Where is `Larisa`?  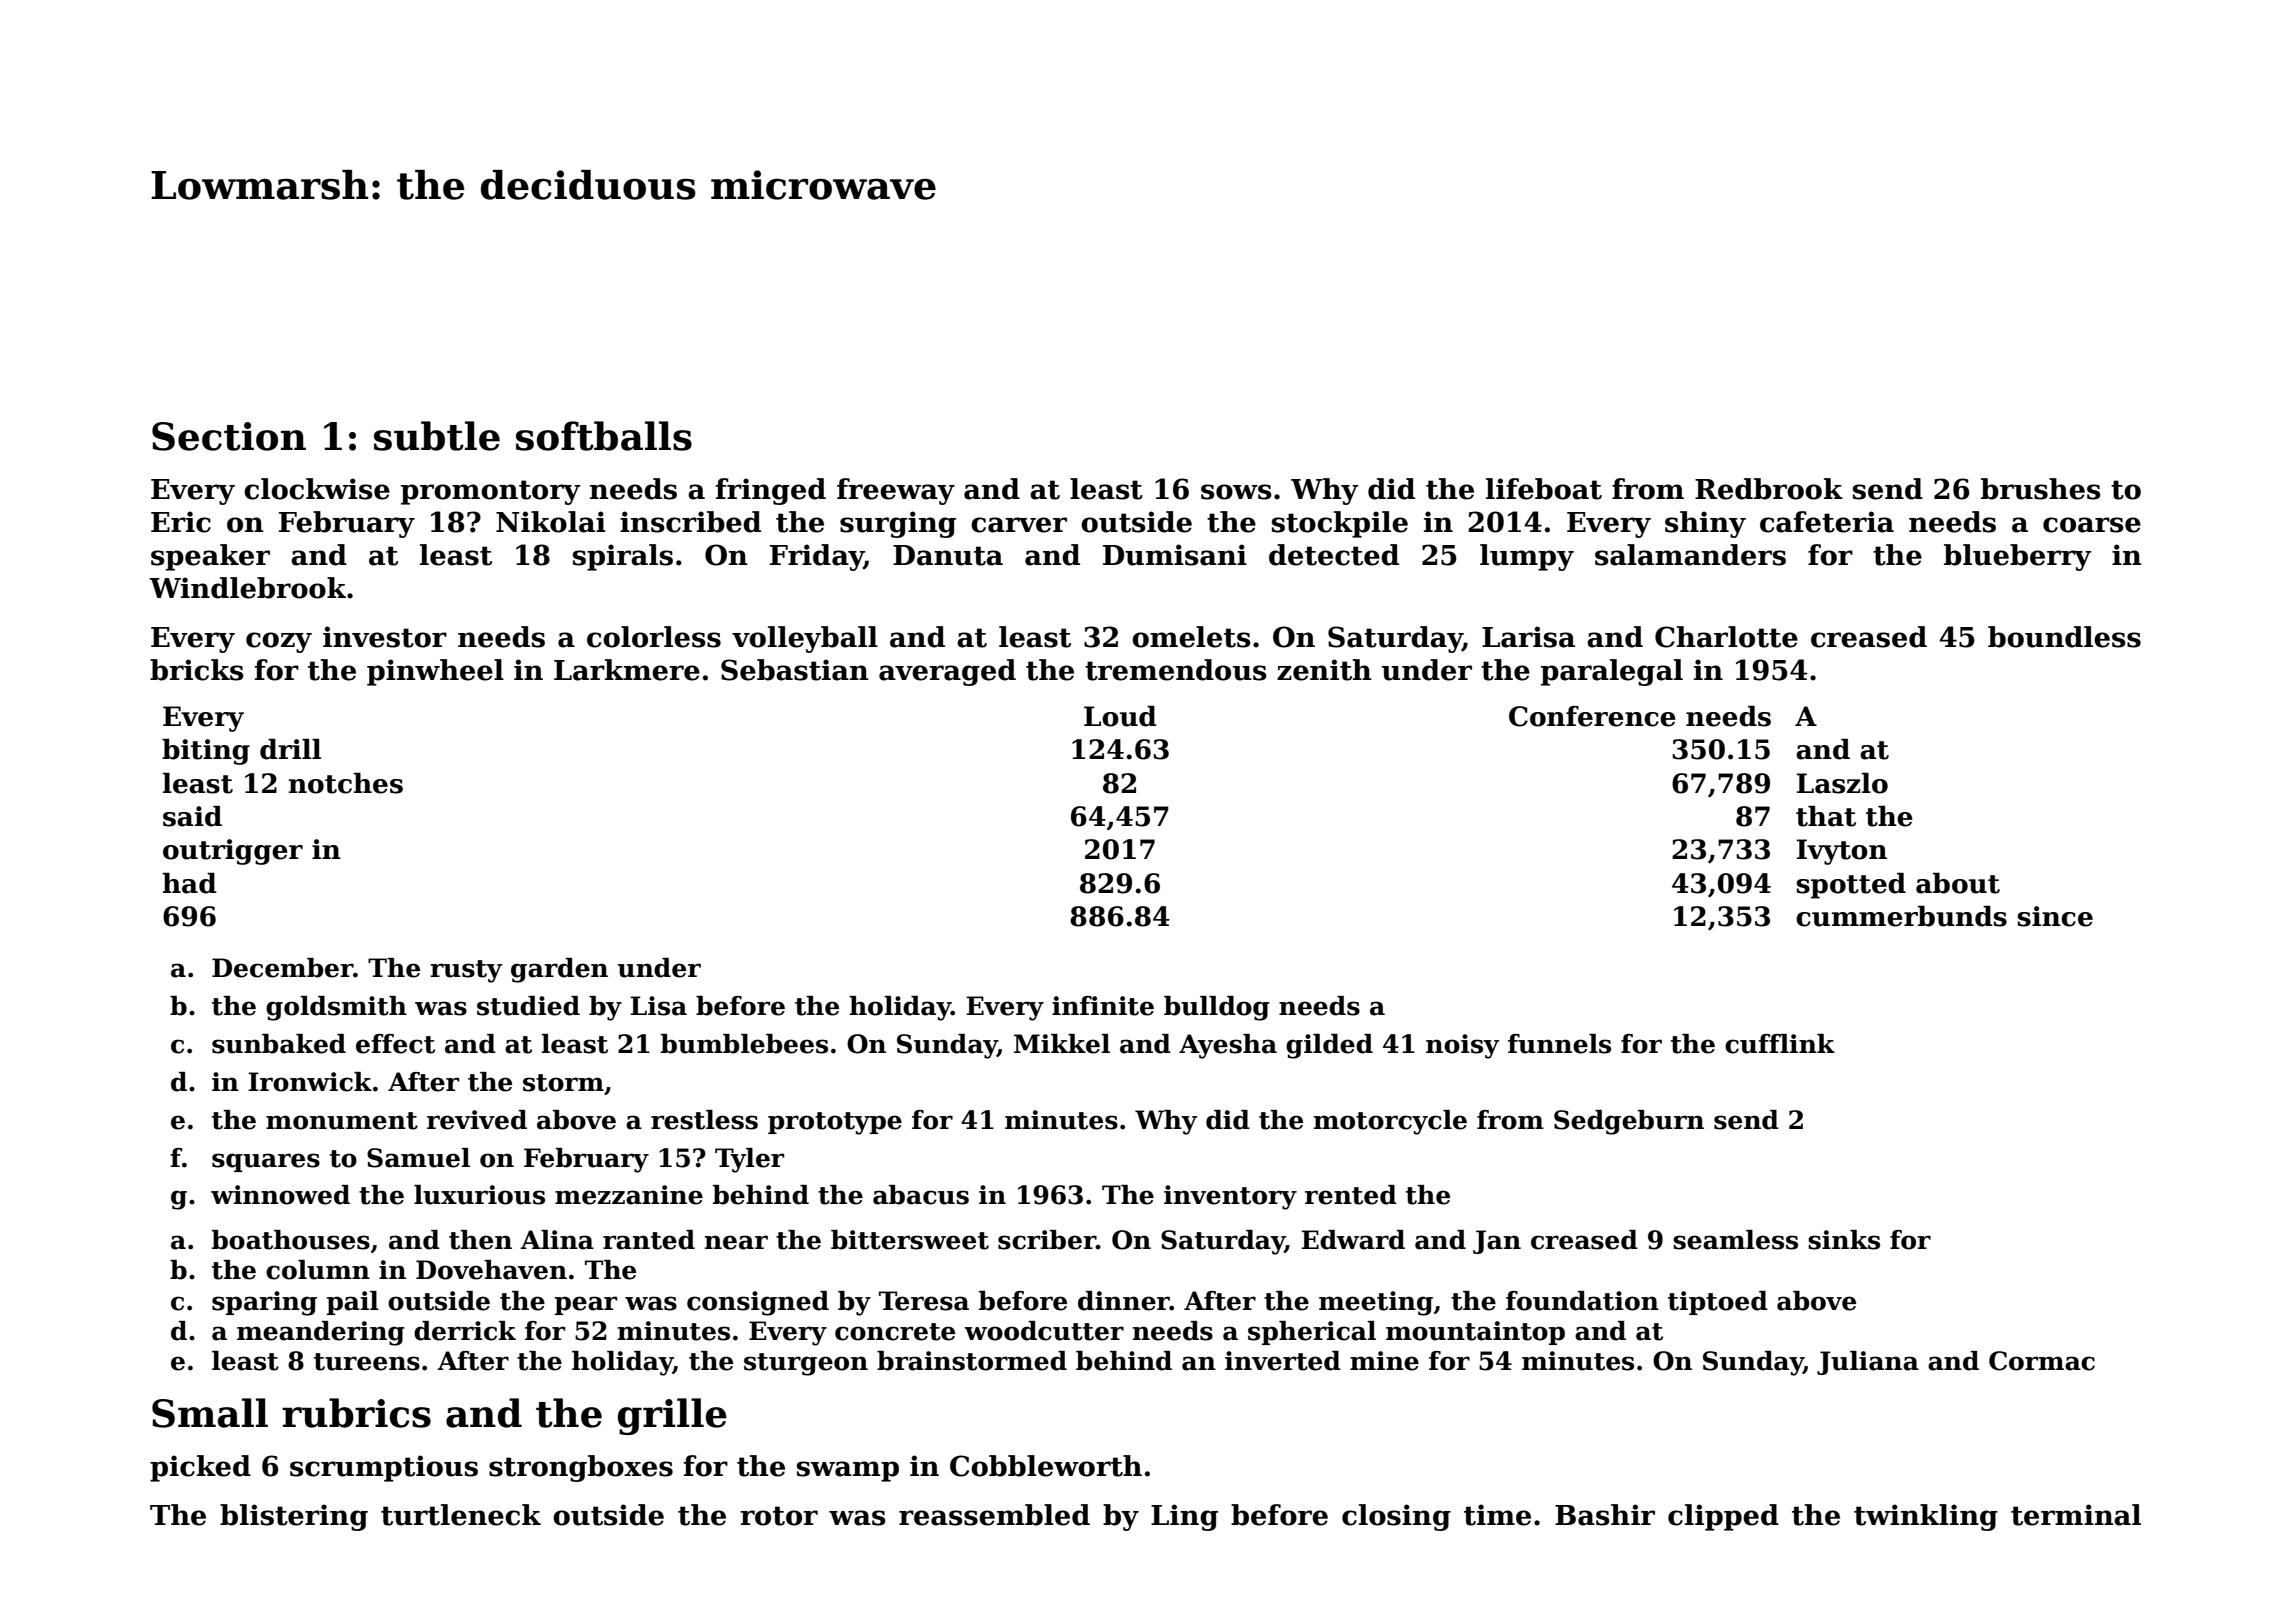
Larisa is located at coordinates (1528, 637).
